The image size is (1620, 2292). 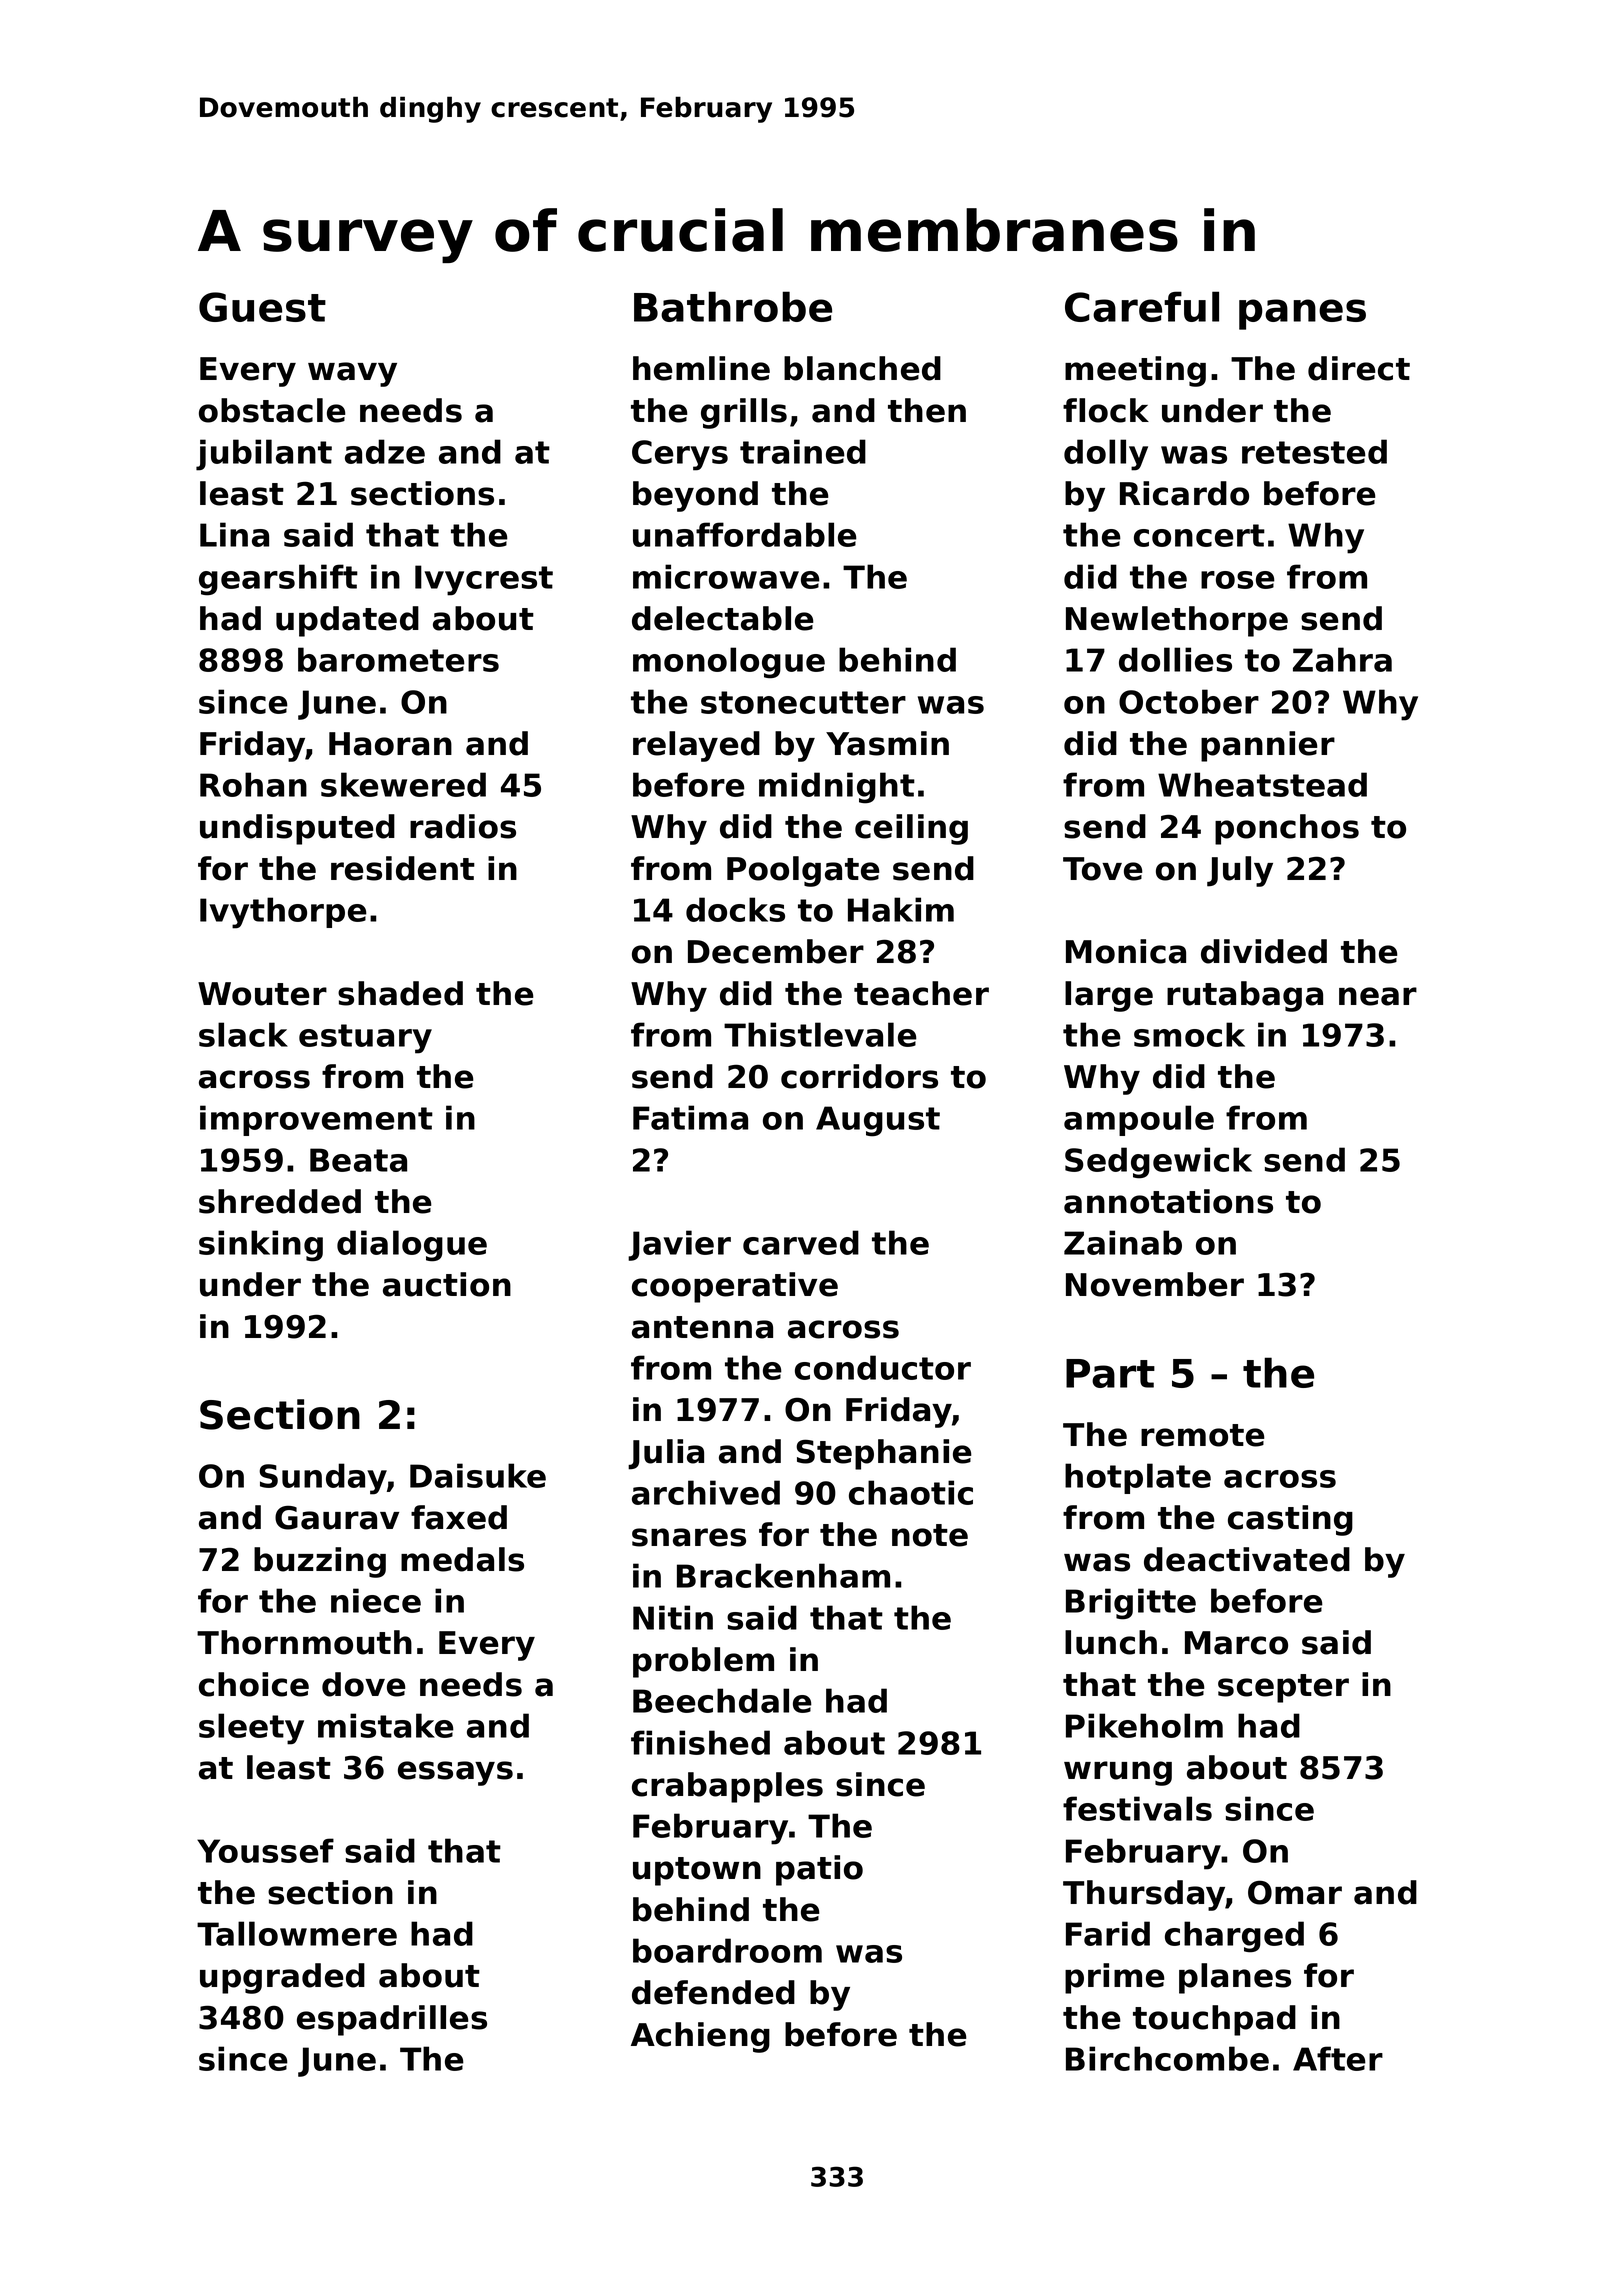 I want to click on note, so click(x=930, y=1535).
